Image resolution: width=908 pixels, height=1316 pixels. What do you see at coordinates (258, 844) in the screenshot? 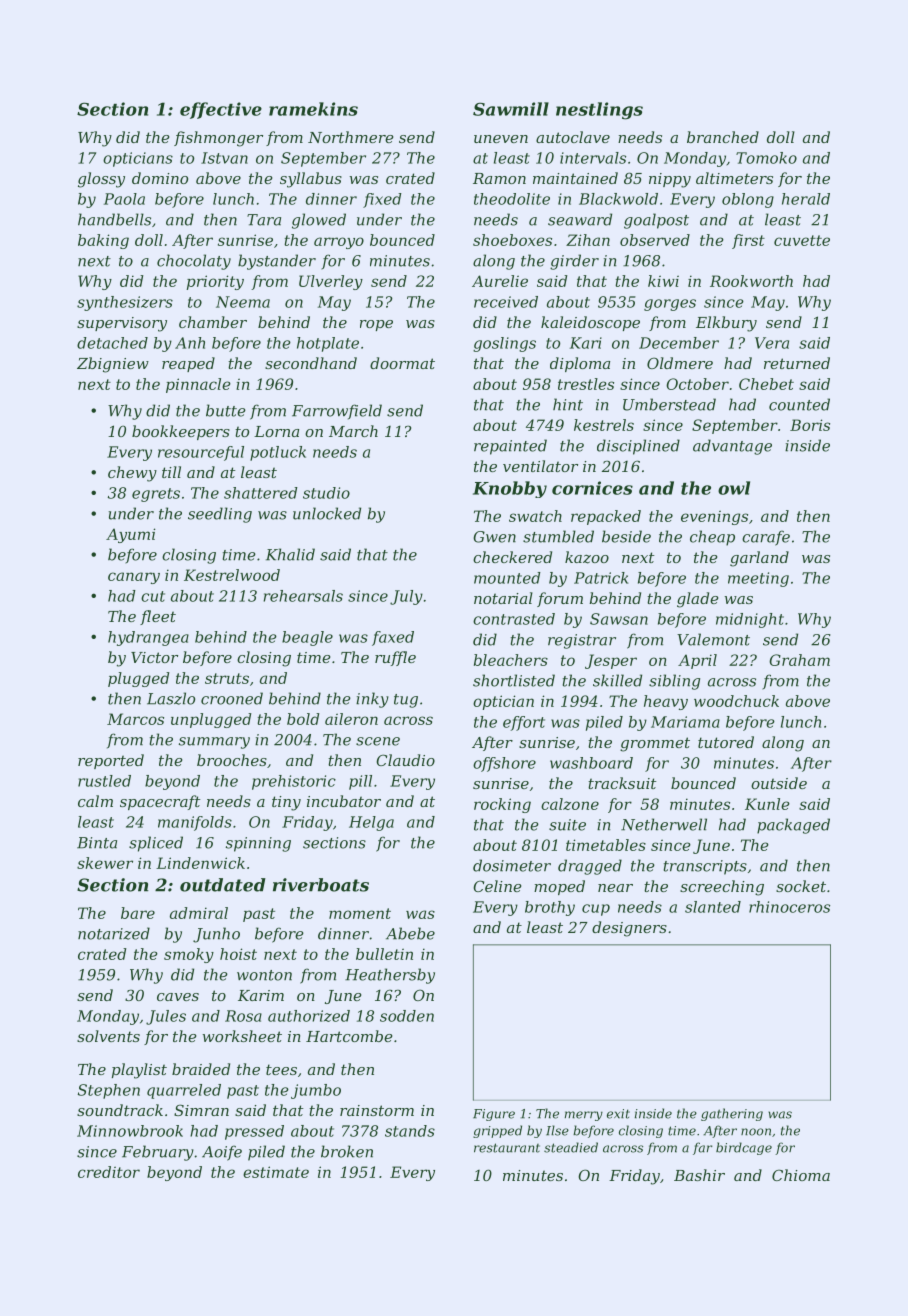
I see `spinning` at bounding box center [258, 844].
